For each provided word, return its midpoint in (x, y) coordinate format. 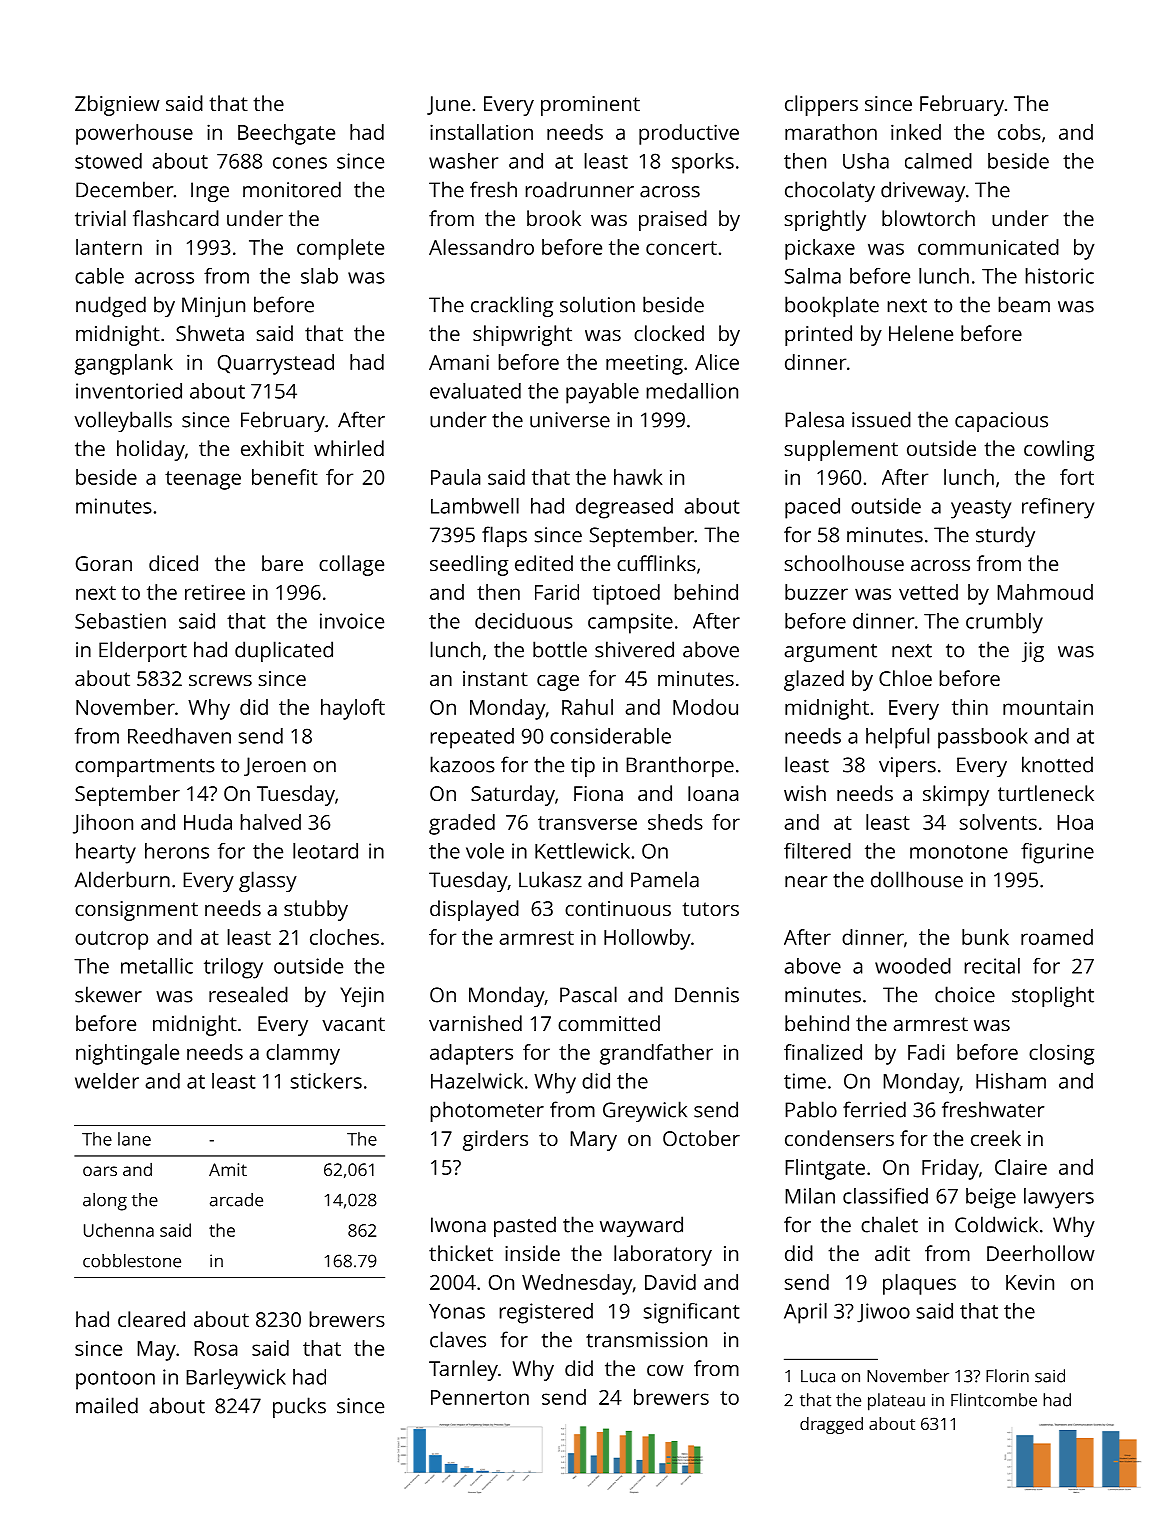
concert (681, 248)
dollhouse (917, 879)
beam (1024, 304)
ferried (874, 1109)
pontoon (115, 1380)
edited (544, 563)
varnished (475, 1023)
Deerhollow (1041, 1253)
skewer (108, 994)
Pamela (665, 879)
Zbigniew (117, 105)
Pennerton (480, 1397)
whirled (349, 448)
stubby (316, 910)
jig (1033, 652)
